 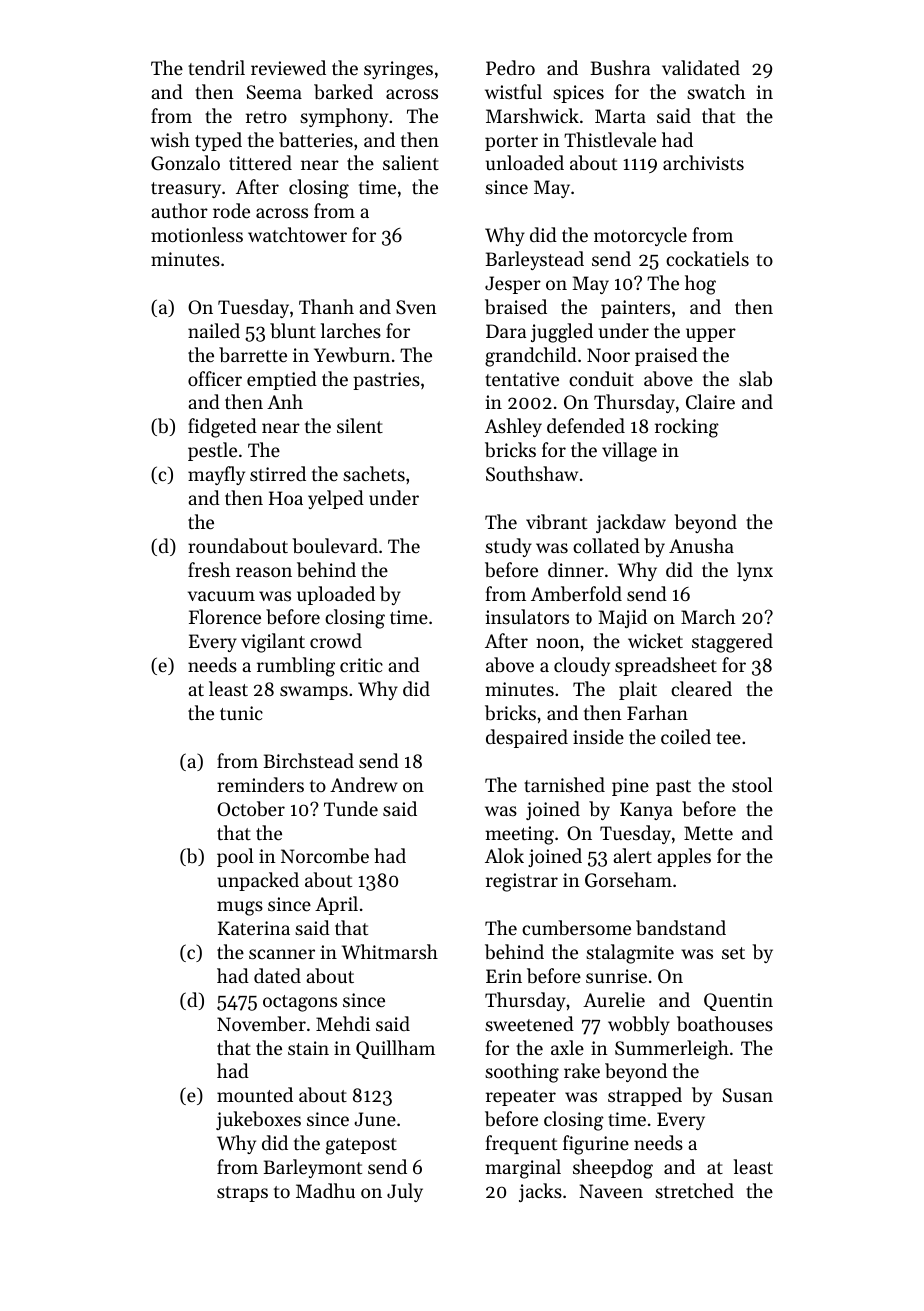 I want to click on jacks, so click(x=540, y=1192).
